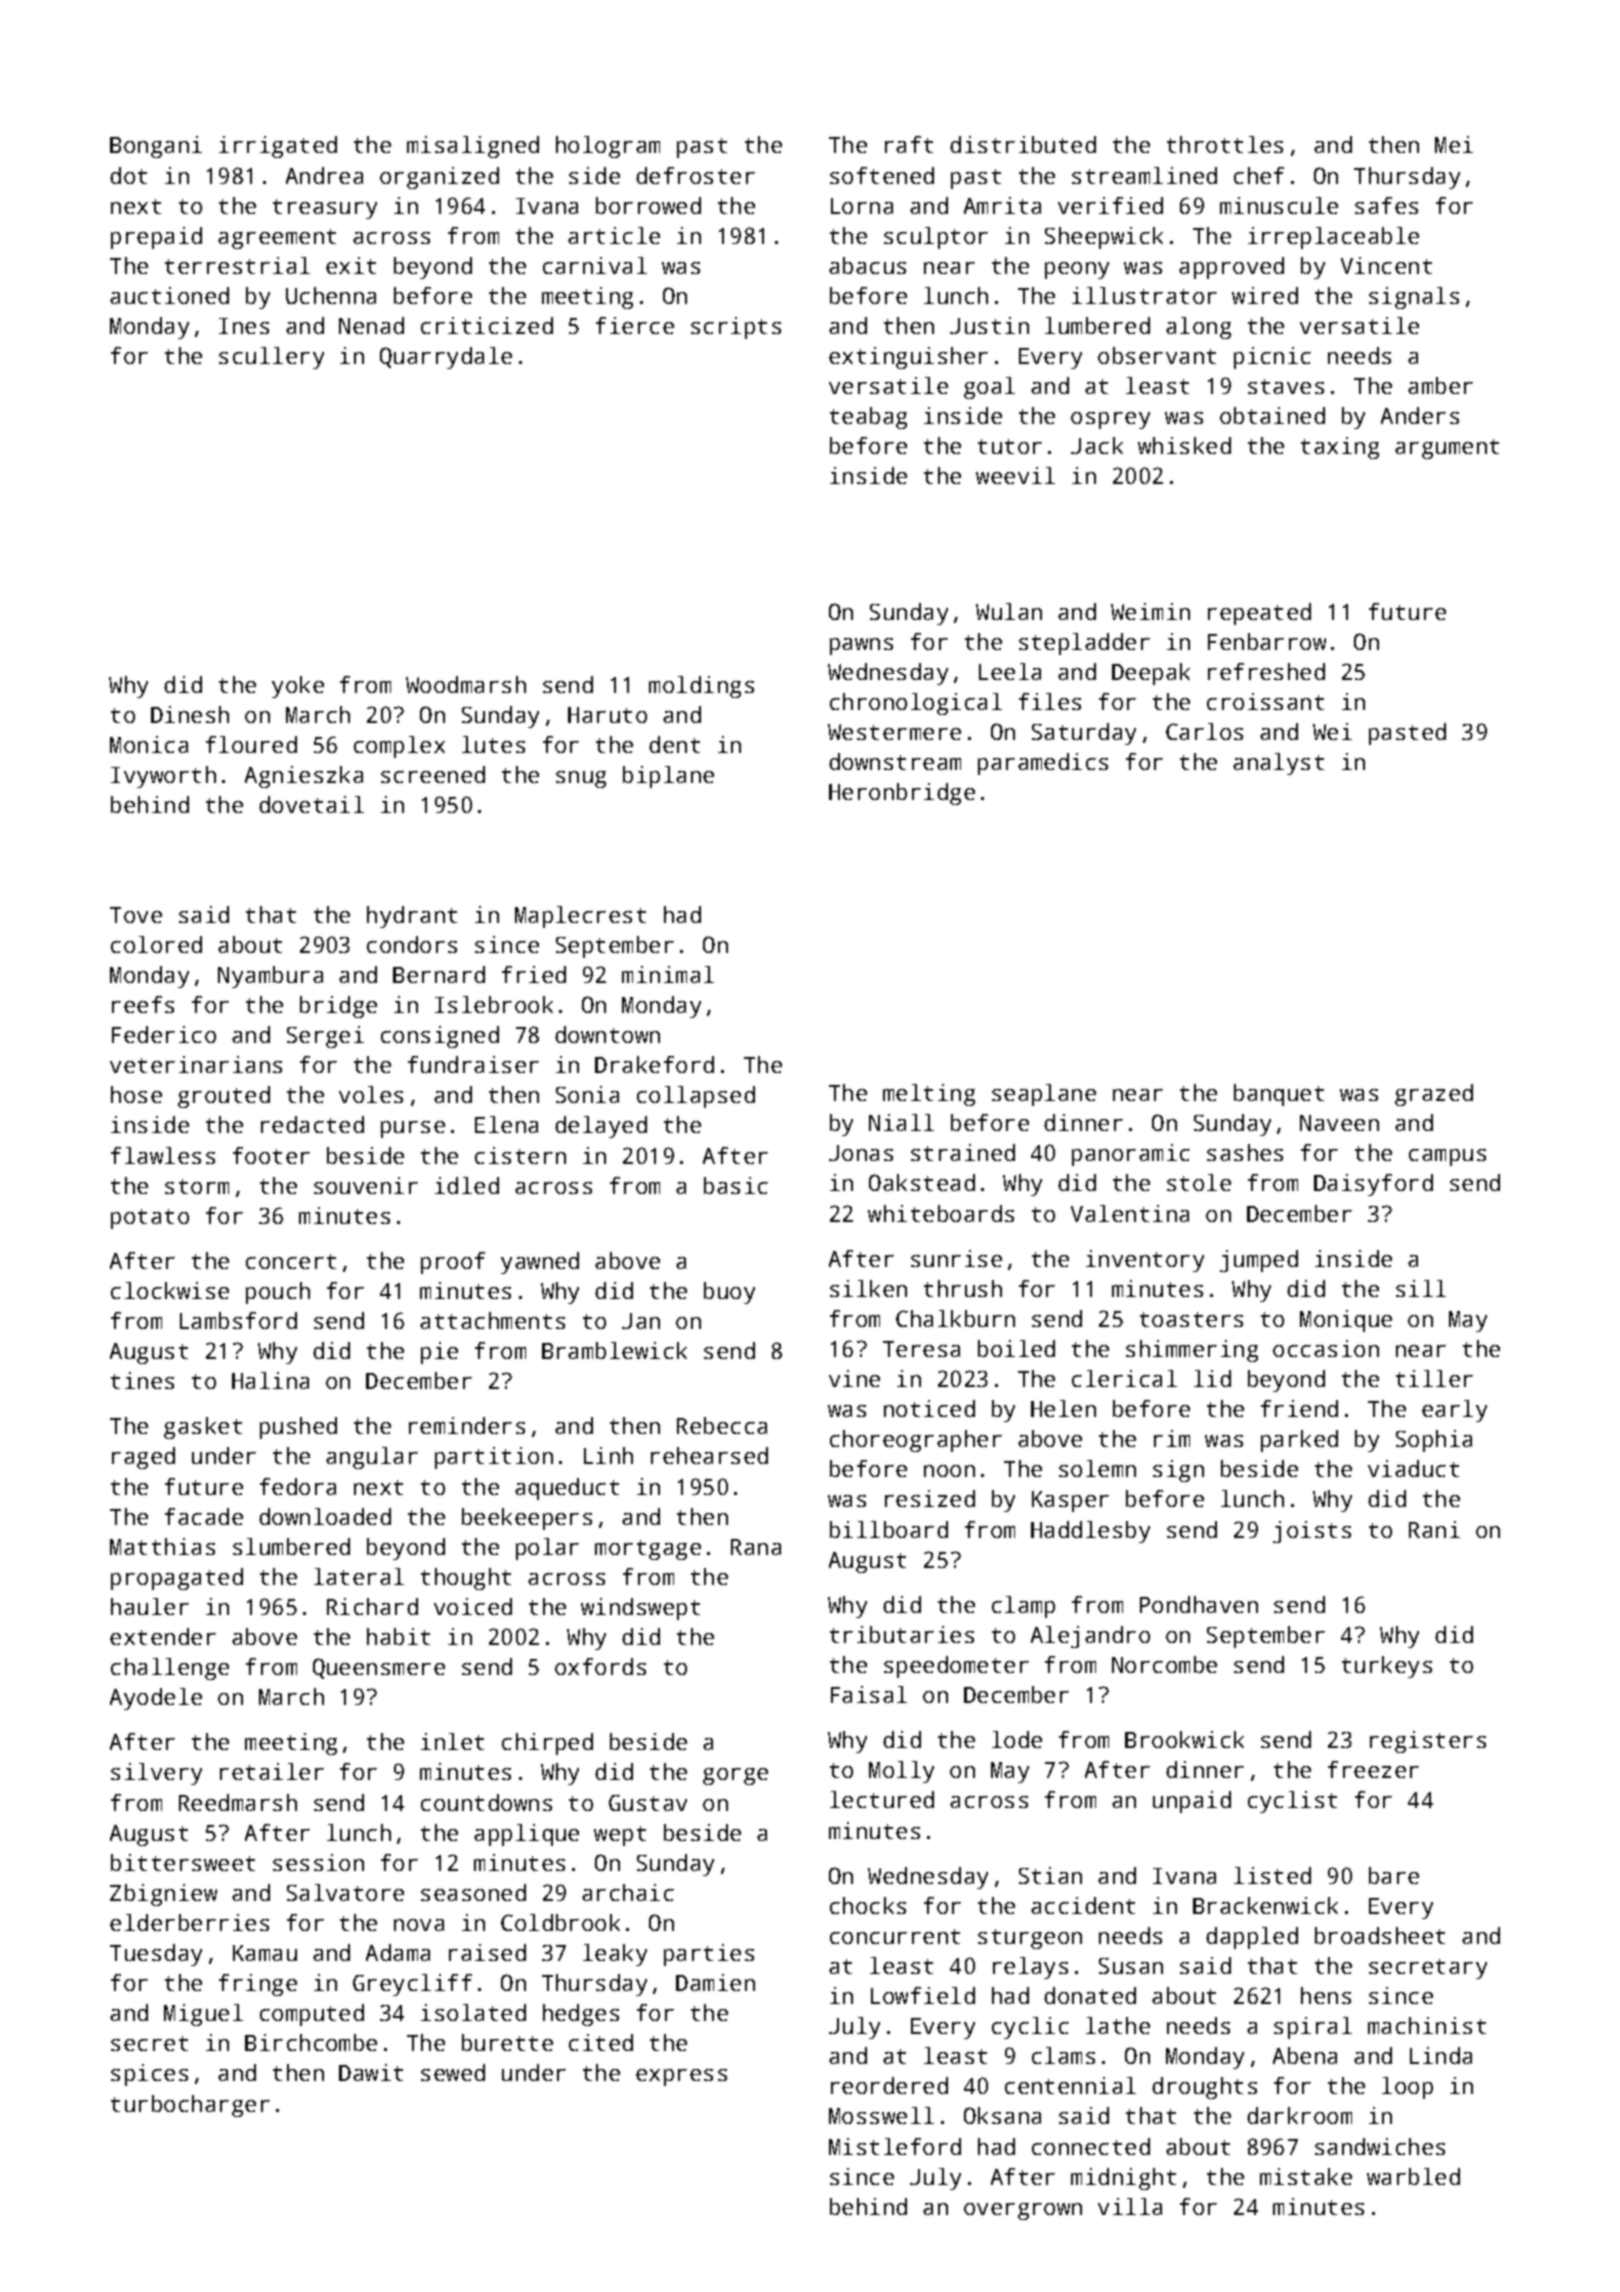  What do you see at coordinates (1265, 295) in the screenshot?
I see `wired` at bounding box center [1265, 295].
